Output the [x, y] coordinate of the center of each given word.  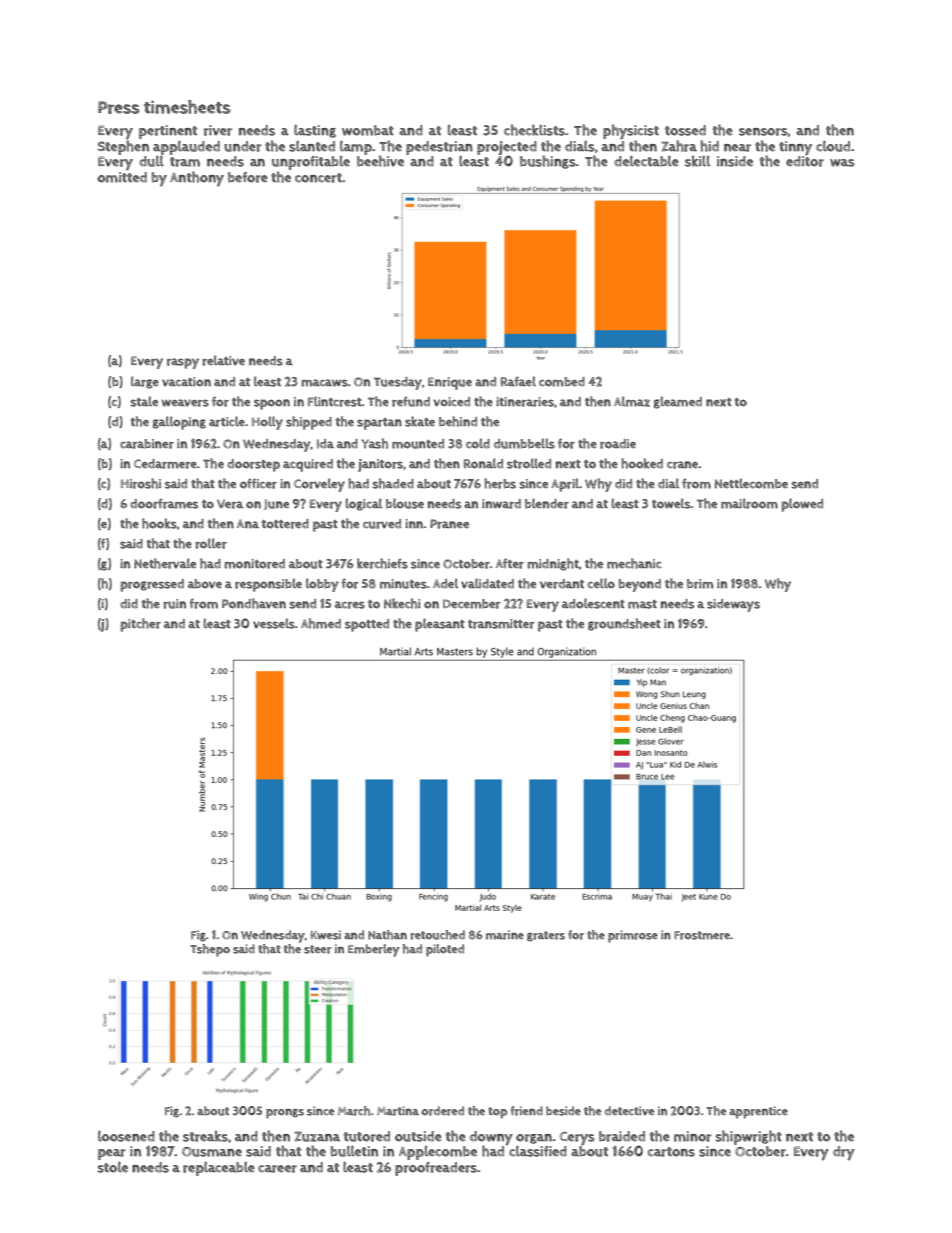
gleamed [678, 402]
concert [318, 178]
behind [458, 421]
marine [505, 935]
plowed [802, 505]
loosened [126, 1136]
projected [507, 148]
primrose [633, 936]
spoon [272, 404]
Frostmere [702, 935]
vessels [274, 623]
